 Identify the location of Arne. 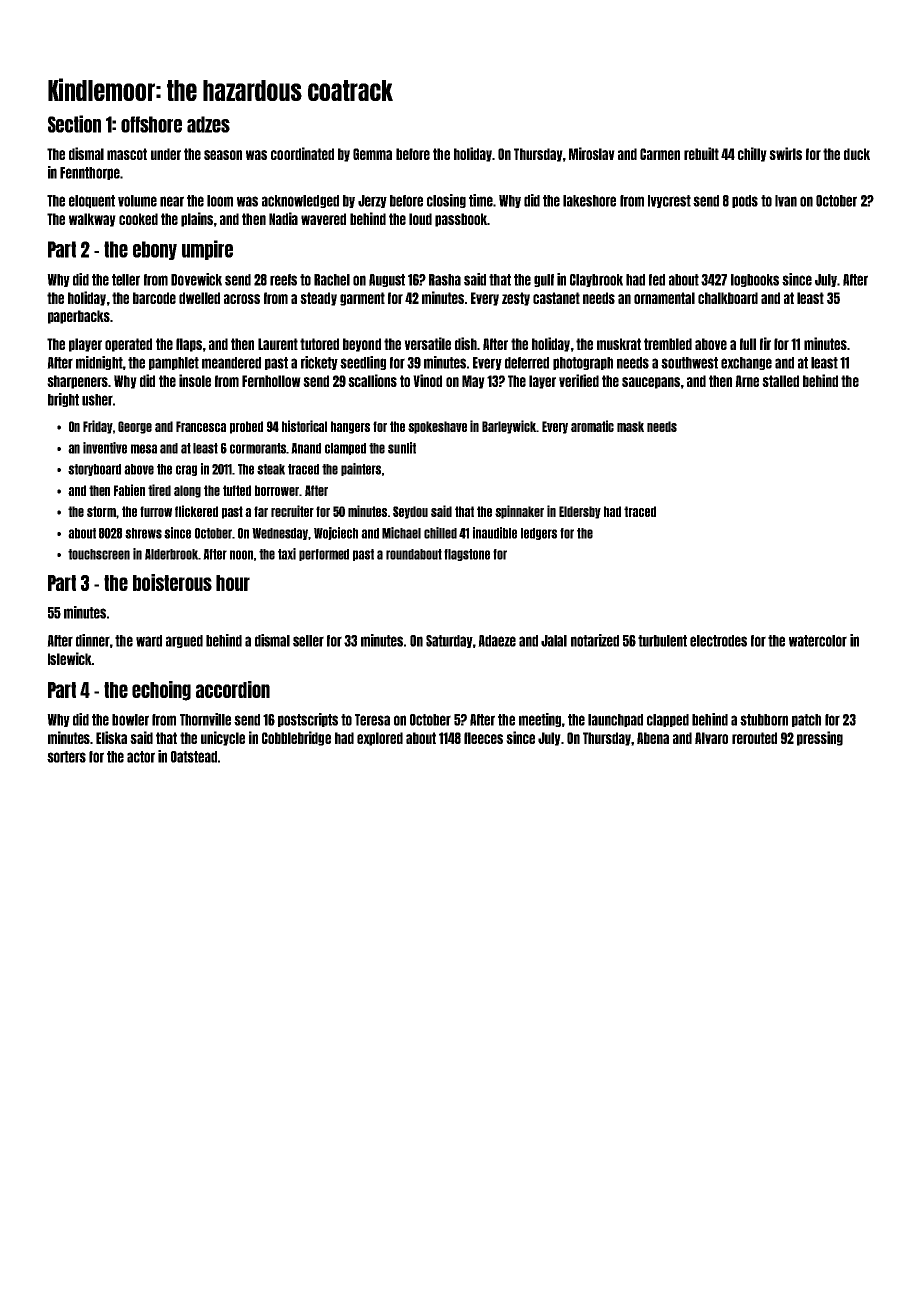
(747, 381).
